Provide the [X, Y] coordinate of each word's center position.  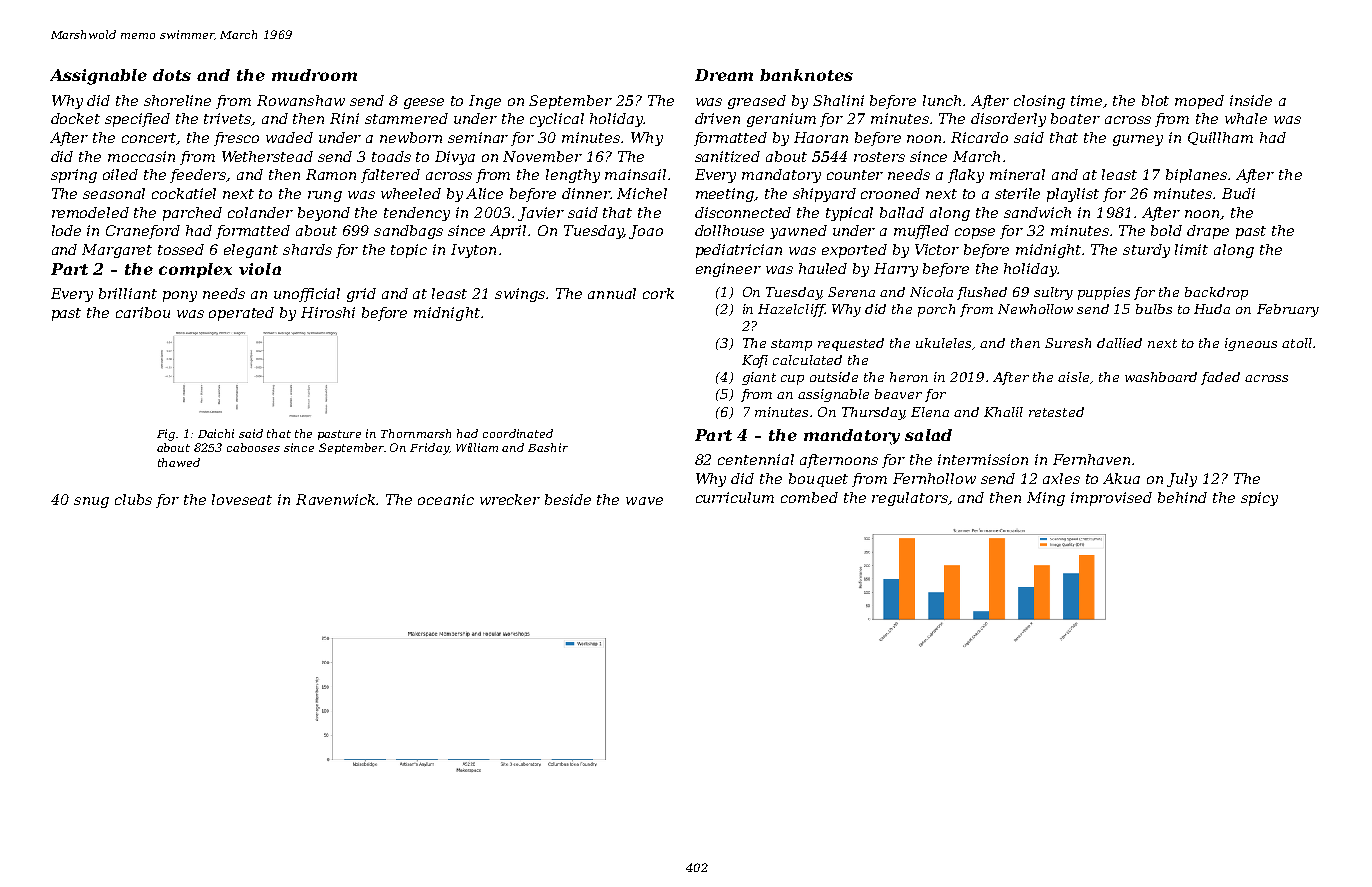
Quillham [1220, 138]
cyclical [557, 120]
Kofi [755, 361]
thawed [179, 462]
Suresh [1068, 343]
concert [149, 139]
